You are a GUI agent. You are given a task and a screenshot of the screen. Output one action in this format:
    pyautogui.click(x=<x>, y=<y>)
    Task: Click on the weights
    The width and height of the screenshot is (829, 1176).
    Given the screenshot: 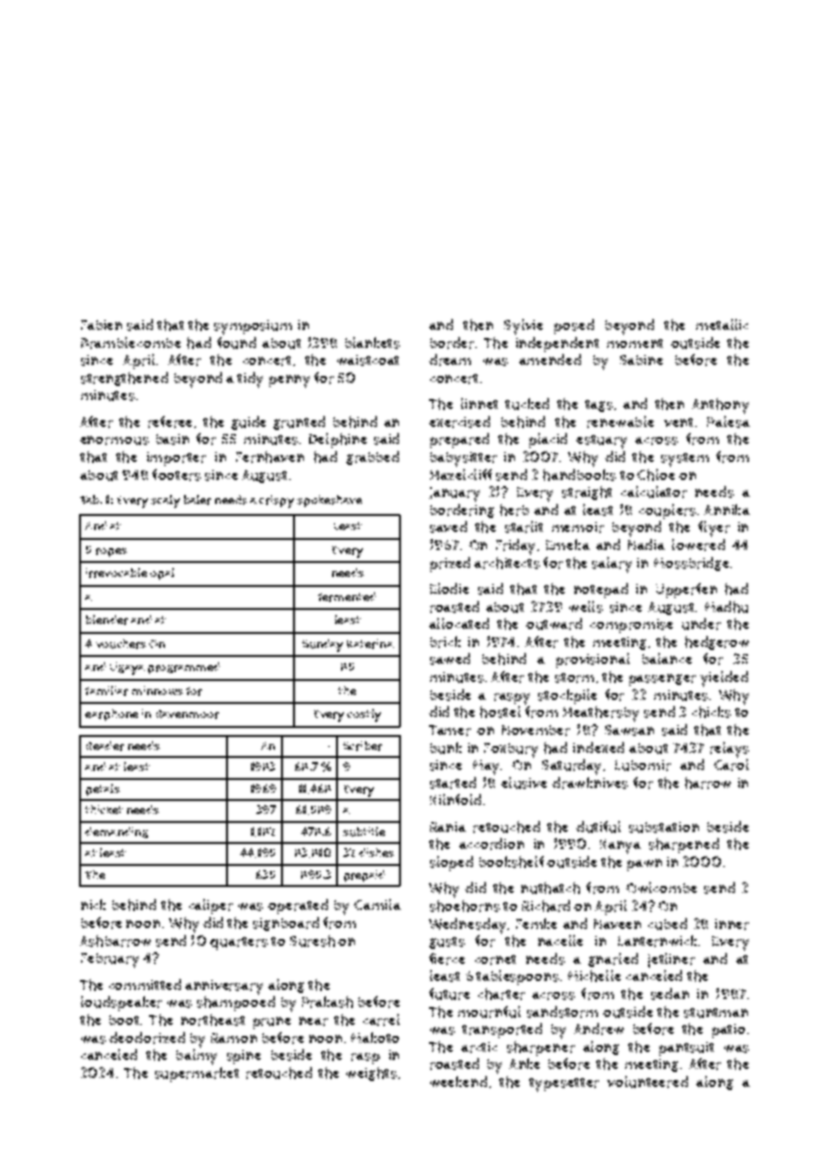 What is the action you would take?
    pyautogui.click(x=371, y=1074)
